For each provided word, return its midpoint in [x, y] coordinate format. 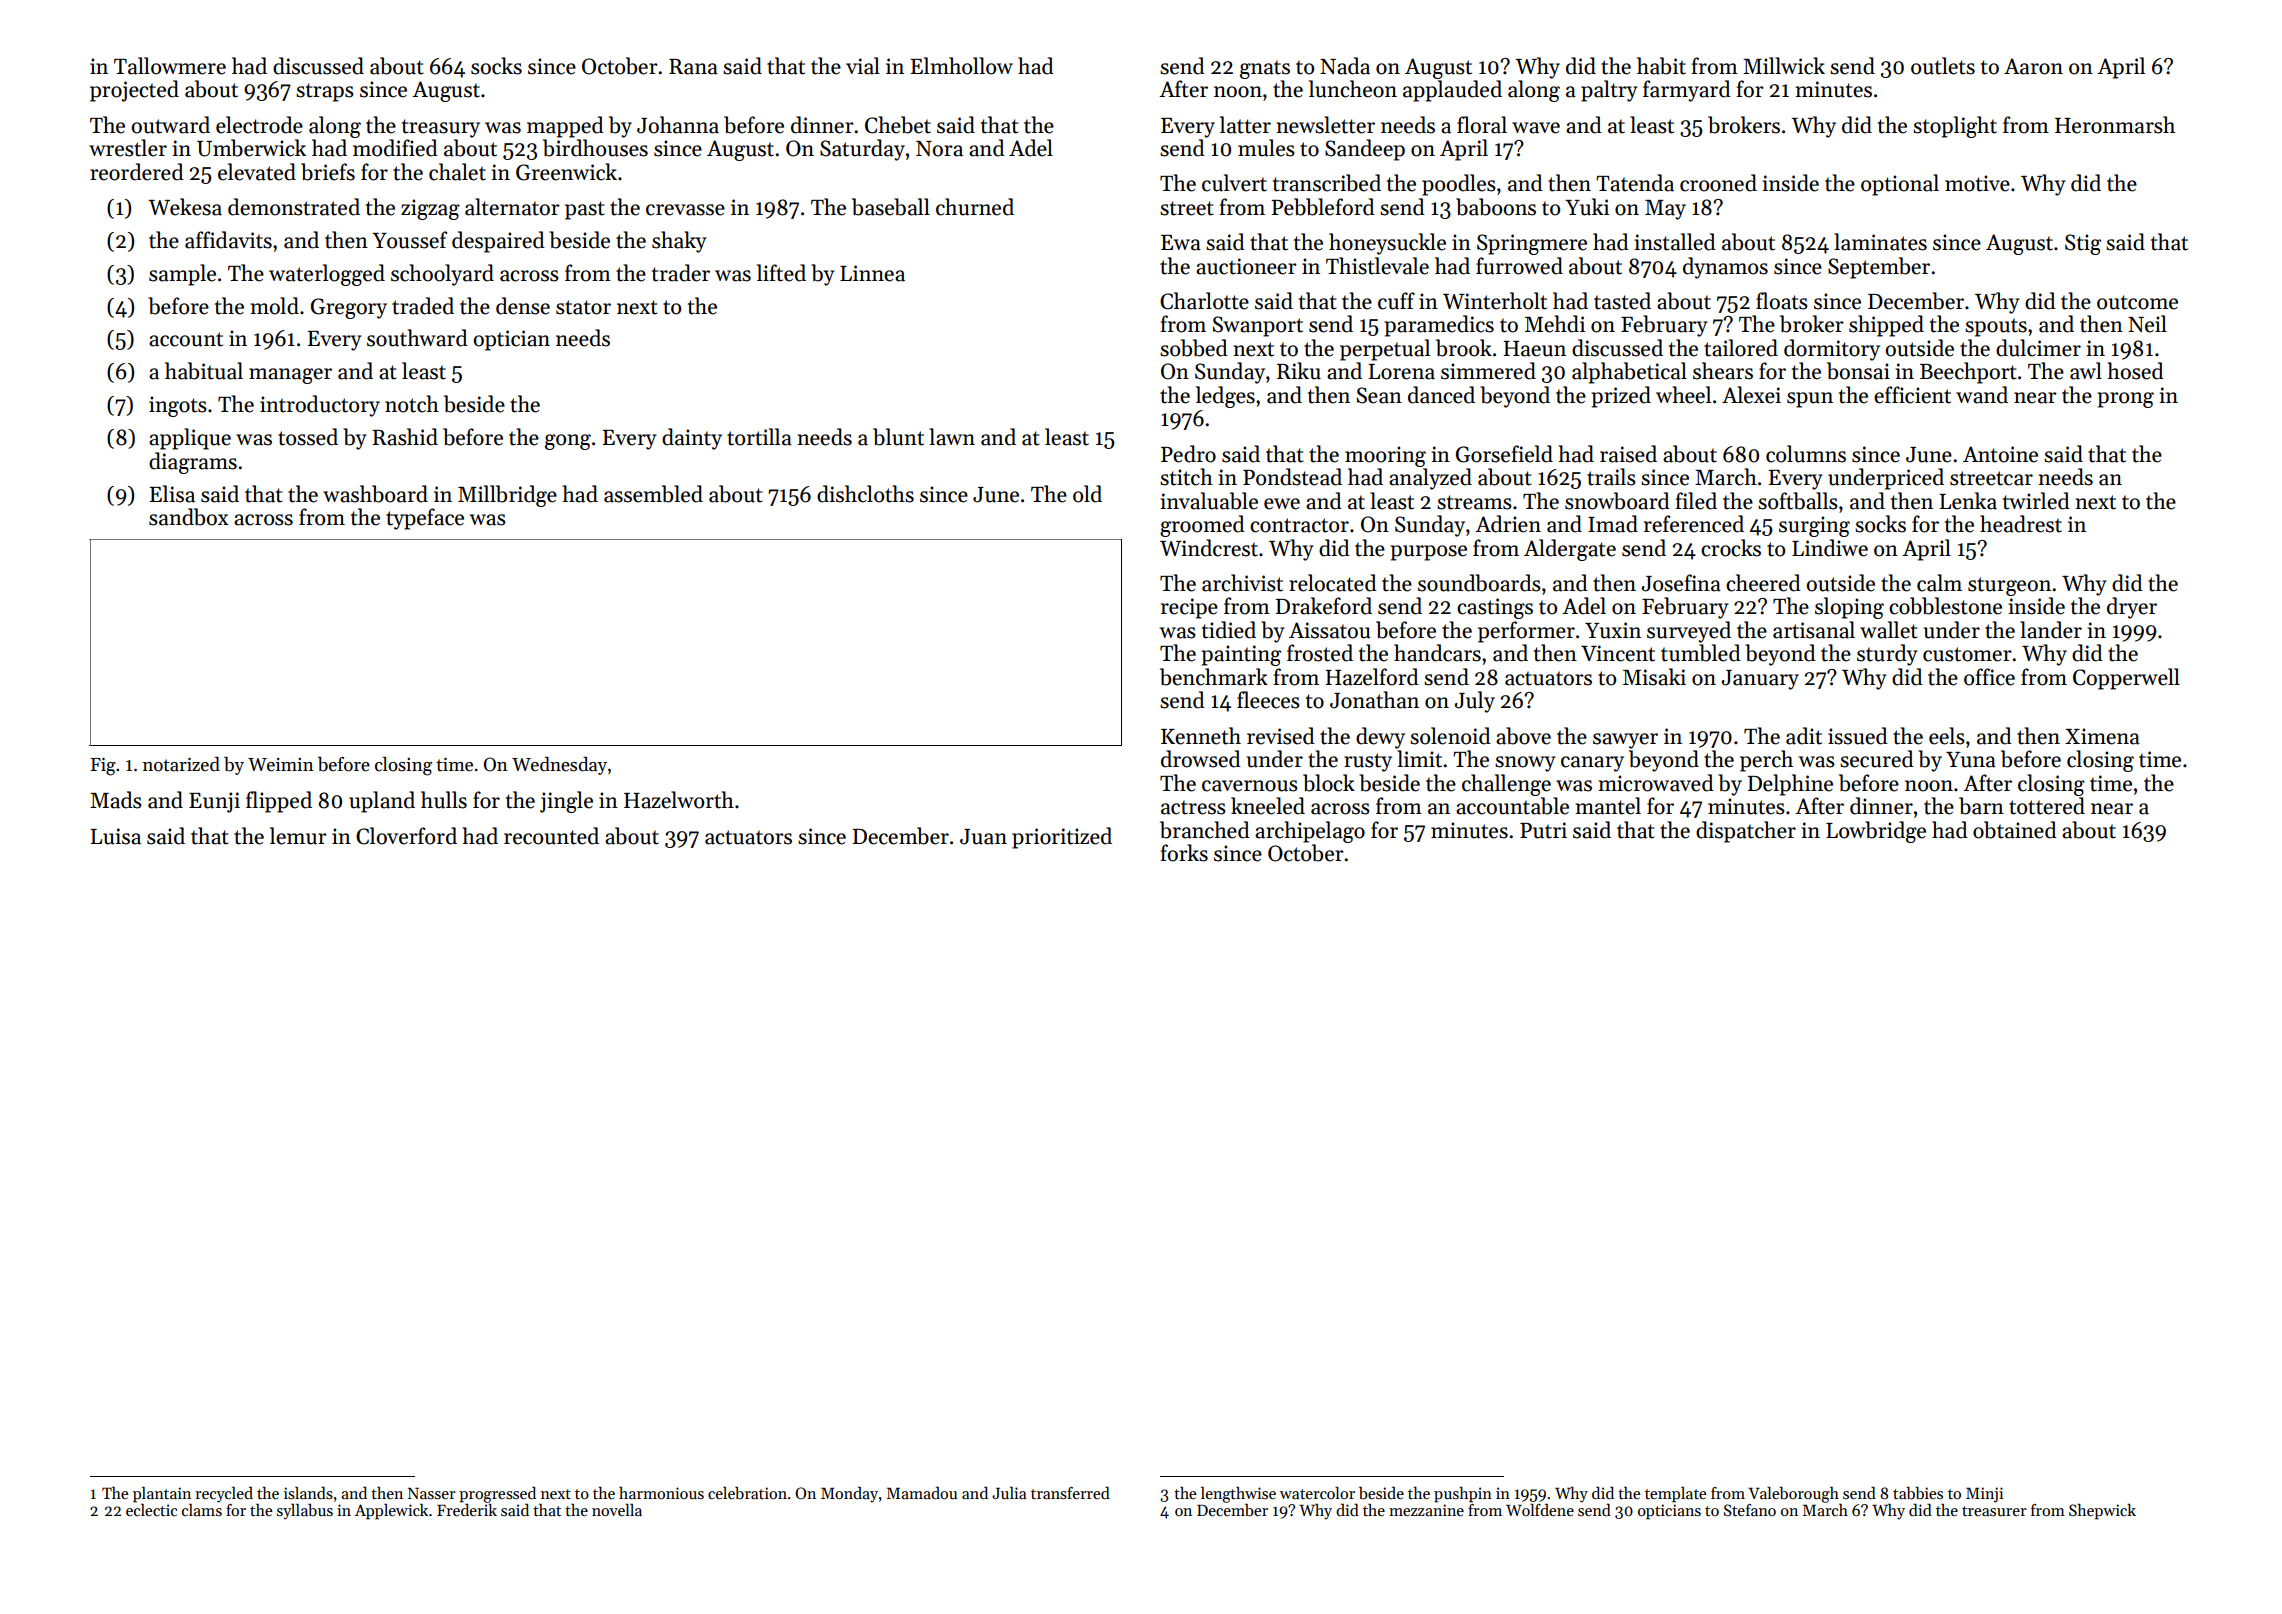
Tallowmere [170, 66]
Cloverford [406, 836]
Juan [983, 837]
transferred [1070, 1493]
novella [617, 1509]
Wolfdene [1540, 1509]
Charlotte [1204, 301]
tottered [2047, 806]
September [1879, 268]
